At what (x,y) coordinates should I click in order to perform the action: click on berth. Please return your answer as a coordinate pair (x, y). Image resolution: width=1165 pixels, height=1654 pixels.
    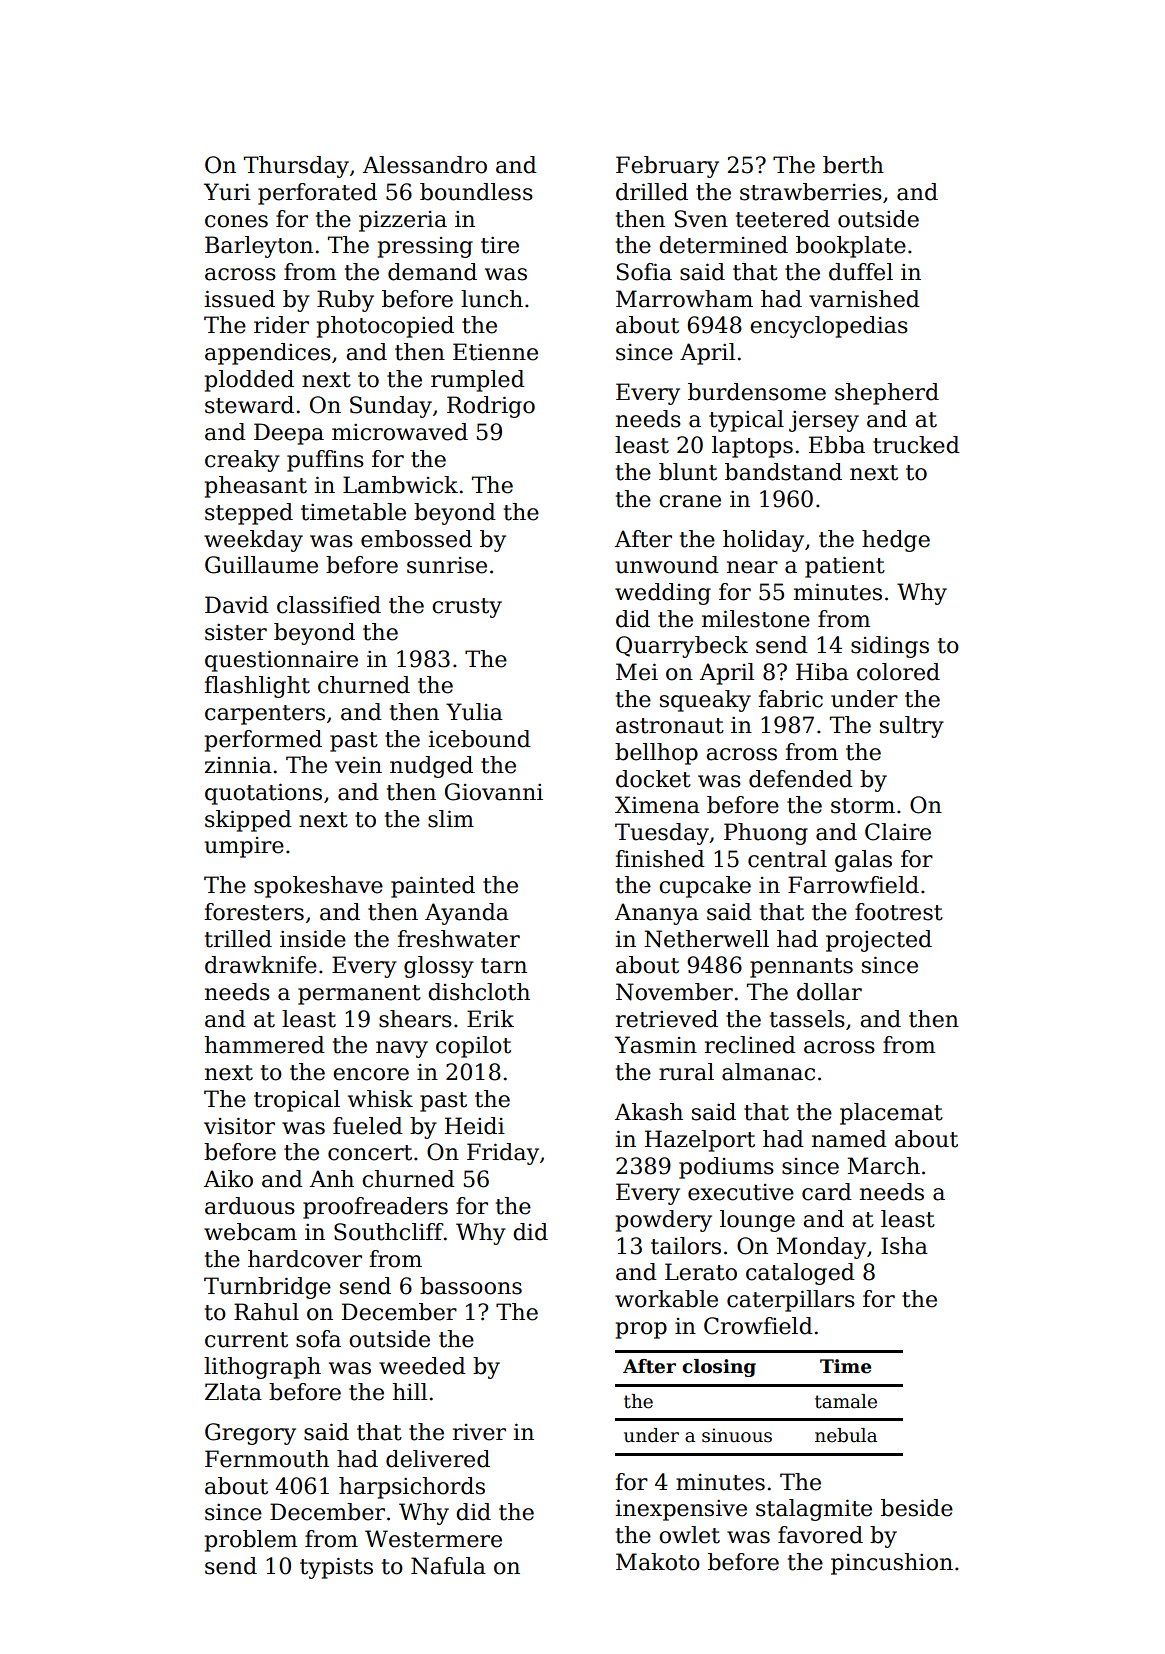
    Looking at the image, I should click on (853, 165).
